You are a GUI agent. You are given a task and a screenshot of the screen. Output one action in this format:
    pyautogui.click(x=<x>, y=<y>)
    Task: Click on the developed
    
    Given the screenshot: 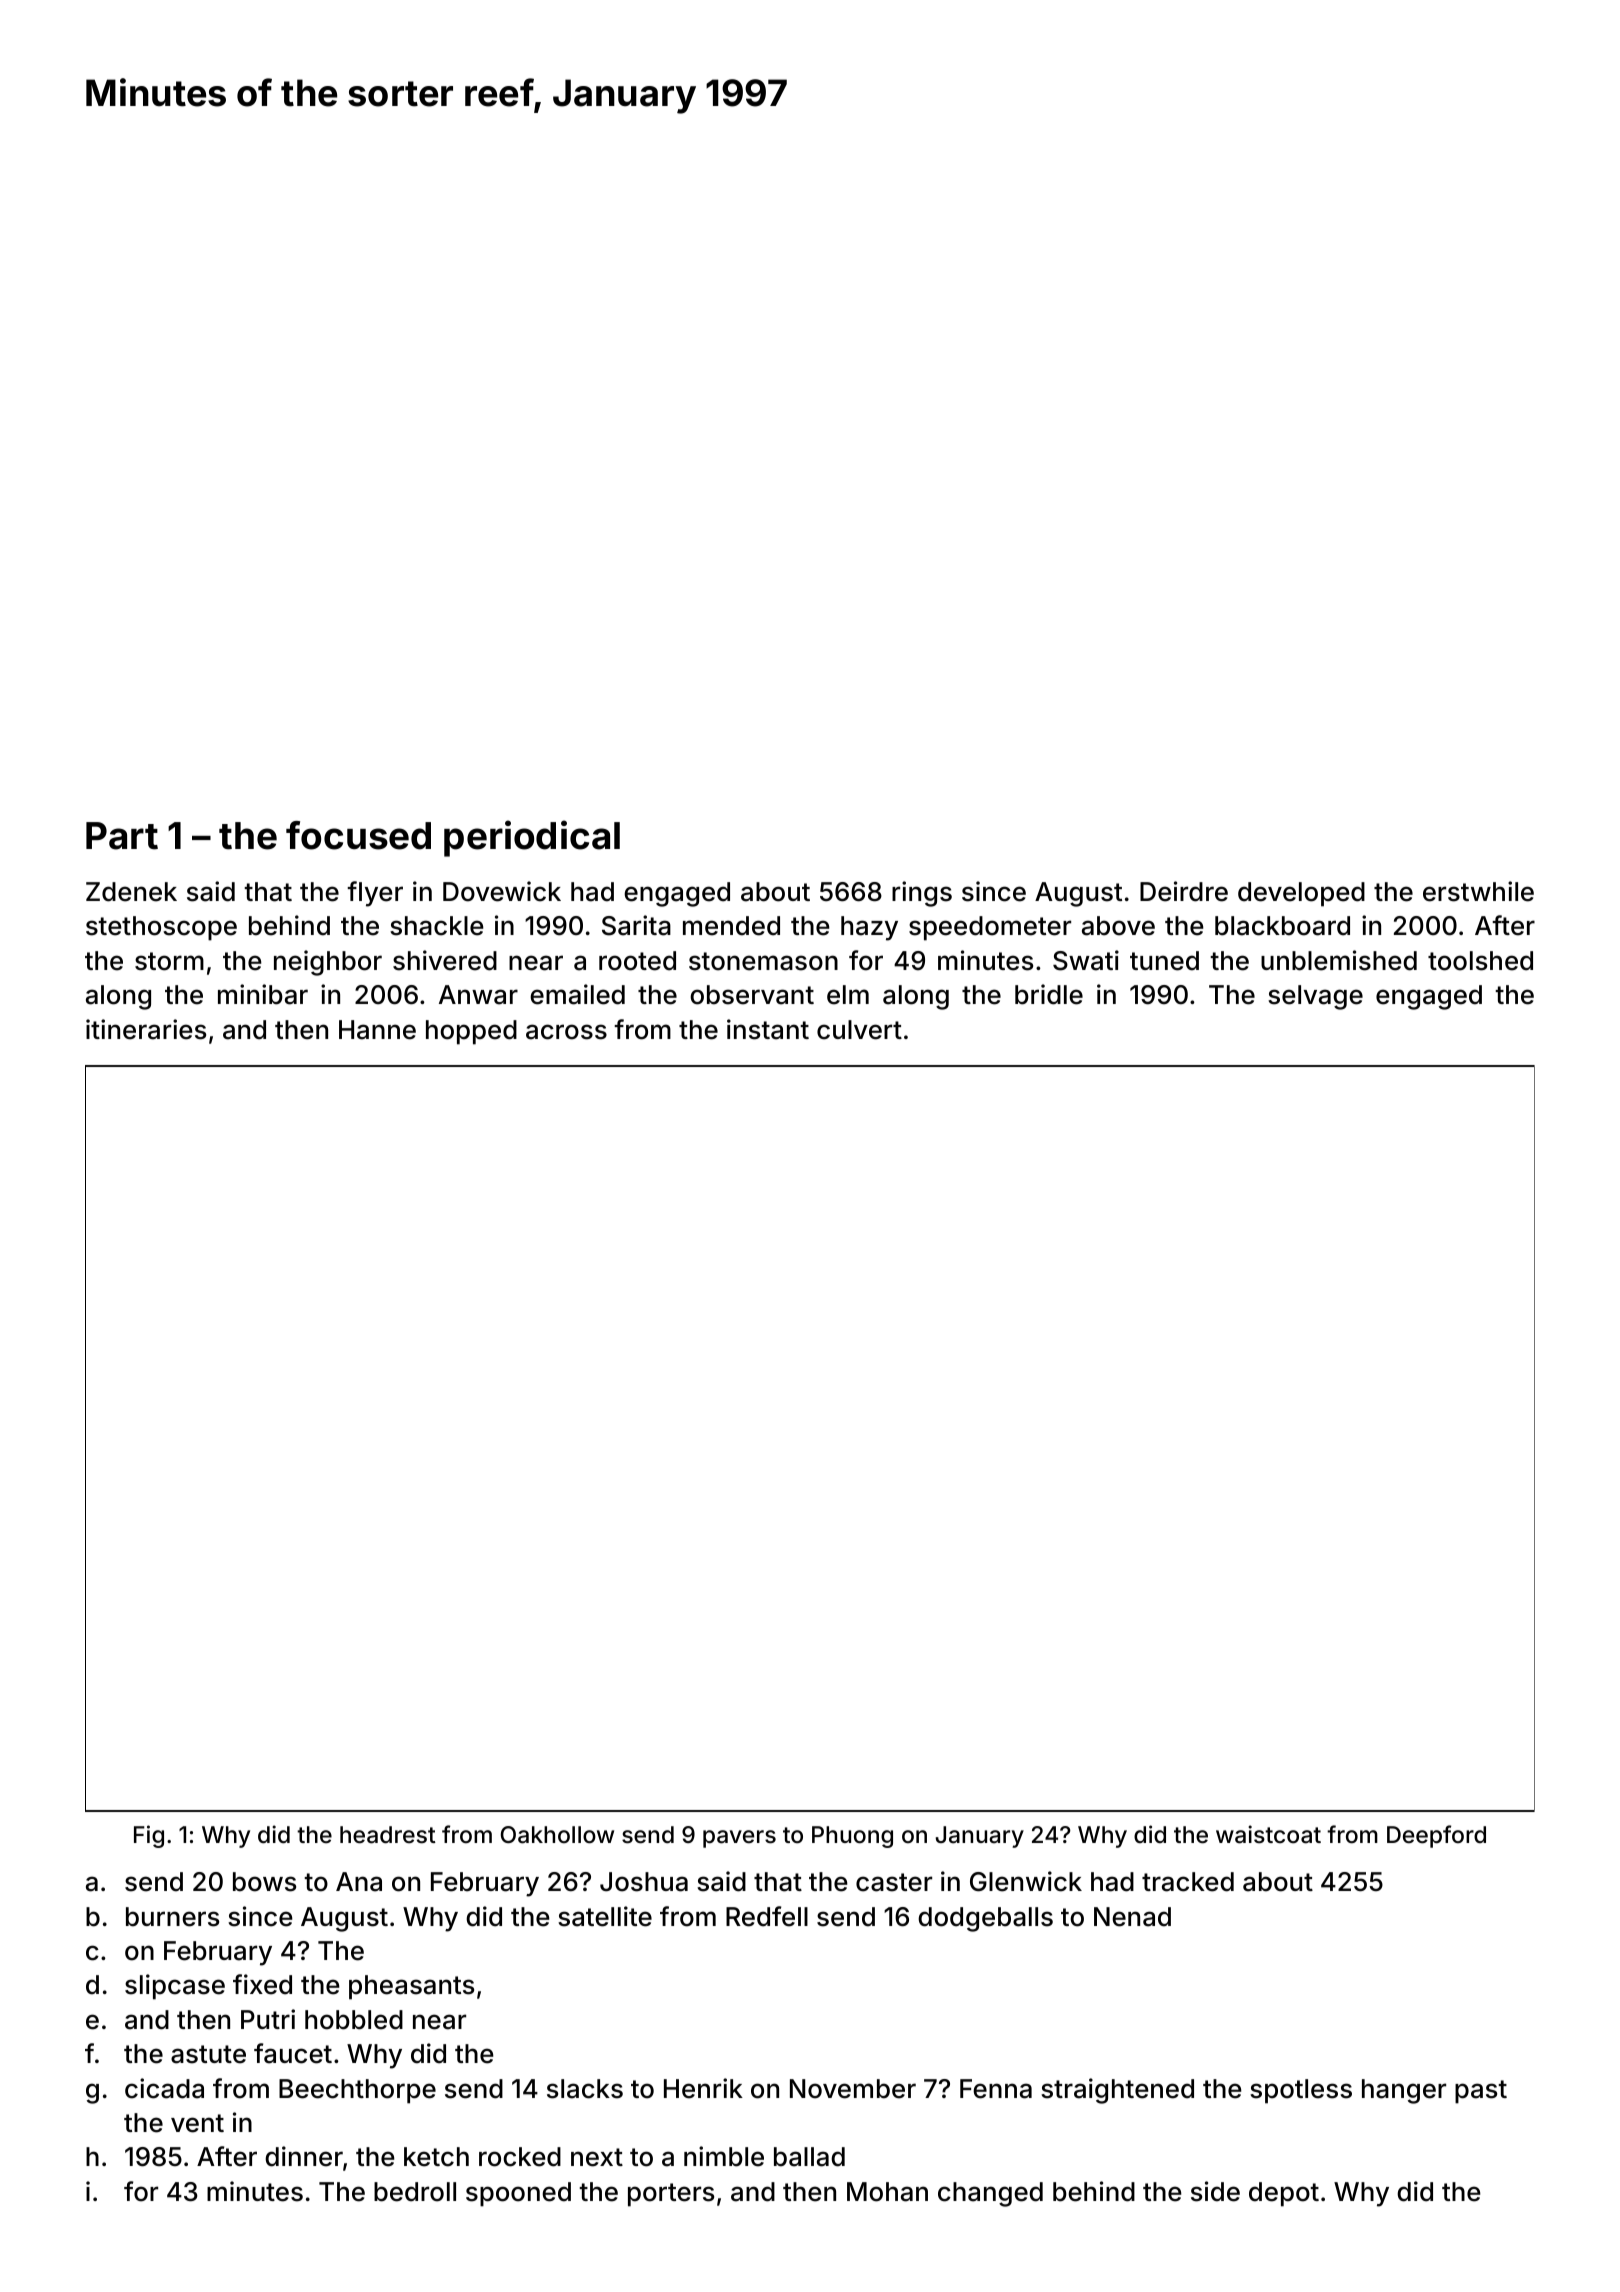 What is the action you would take?
    pyautogui.click(x=1301, y=894)
